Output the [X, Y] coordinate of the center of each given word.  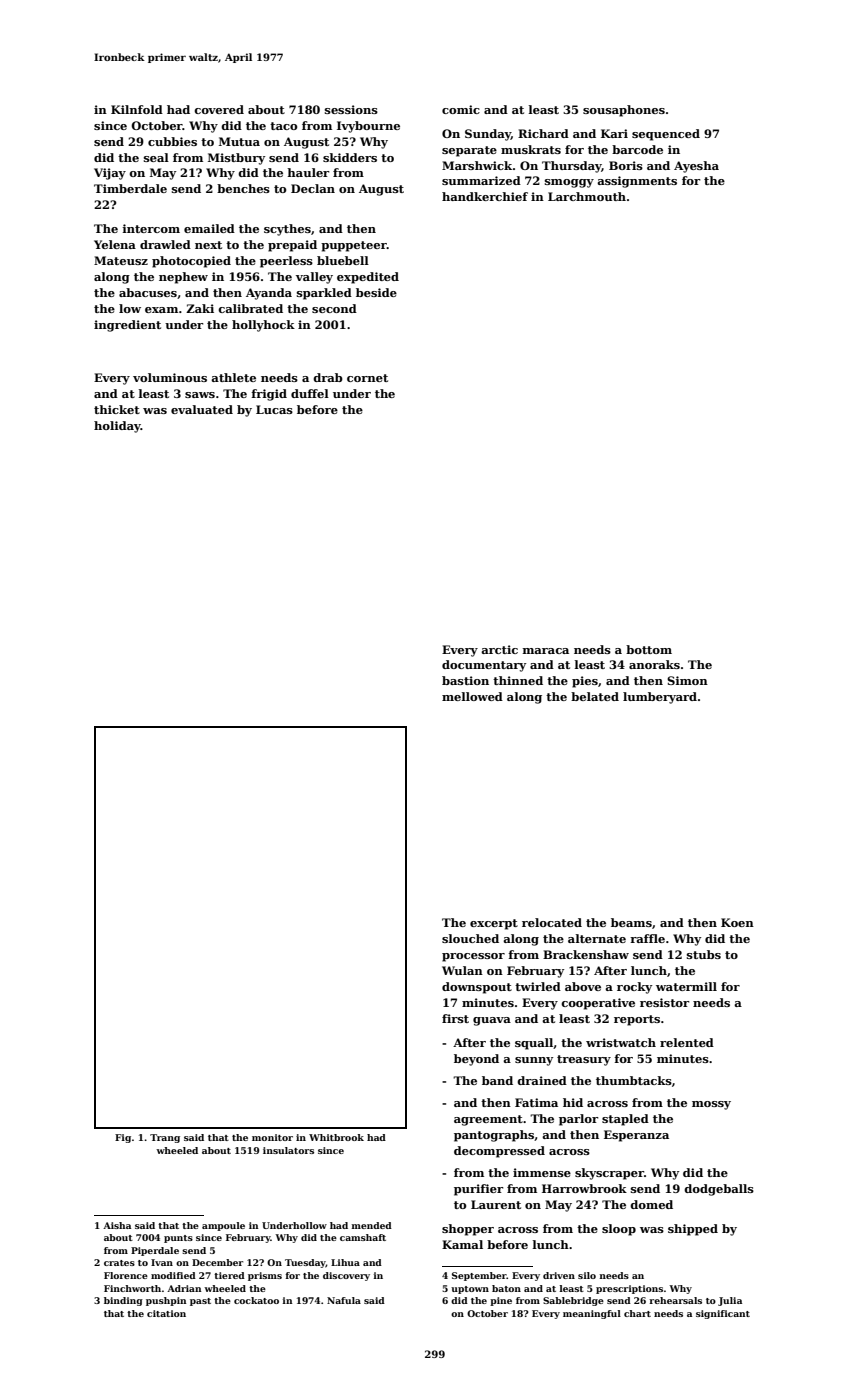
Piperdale [155, 1251]
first [455, 1018]
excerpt [494, 924]
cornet [367, 378]
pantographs [494, 1136]
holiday [117, 427]
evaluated [202, 409]
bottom [649, 649]
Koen [737, 922]
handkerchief [485, 196]
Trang [165, 1138]
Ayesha [696, 167]
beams [631, 922]
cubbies [172, 141]
